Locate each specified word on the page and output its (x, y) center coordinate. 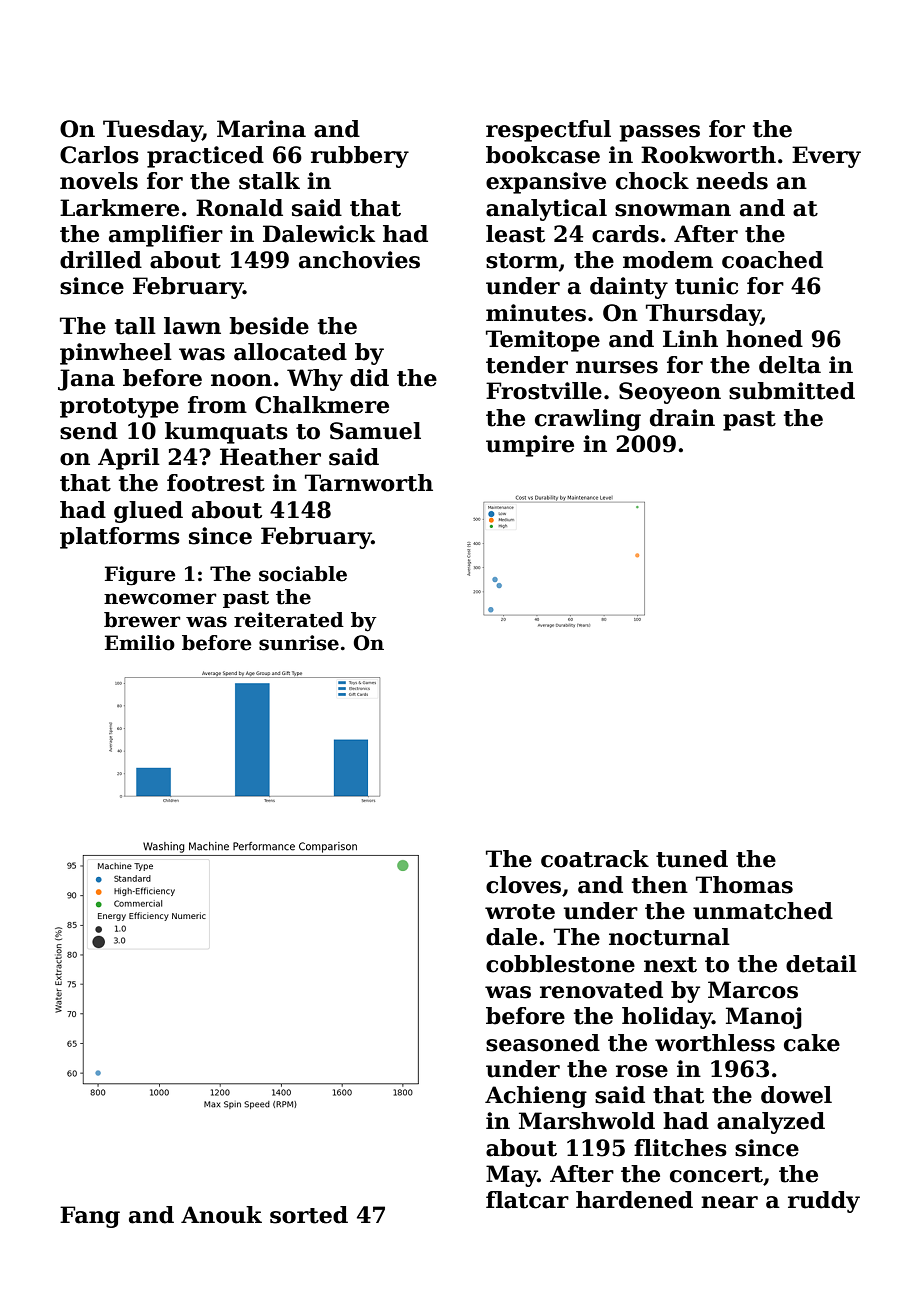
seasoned (543, 1043)
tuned (692, 859)
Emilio (140, 643)
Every (826, 157)
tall (135, 326)
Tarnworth (369, 483)
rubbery (360, 157)
